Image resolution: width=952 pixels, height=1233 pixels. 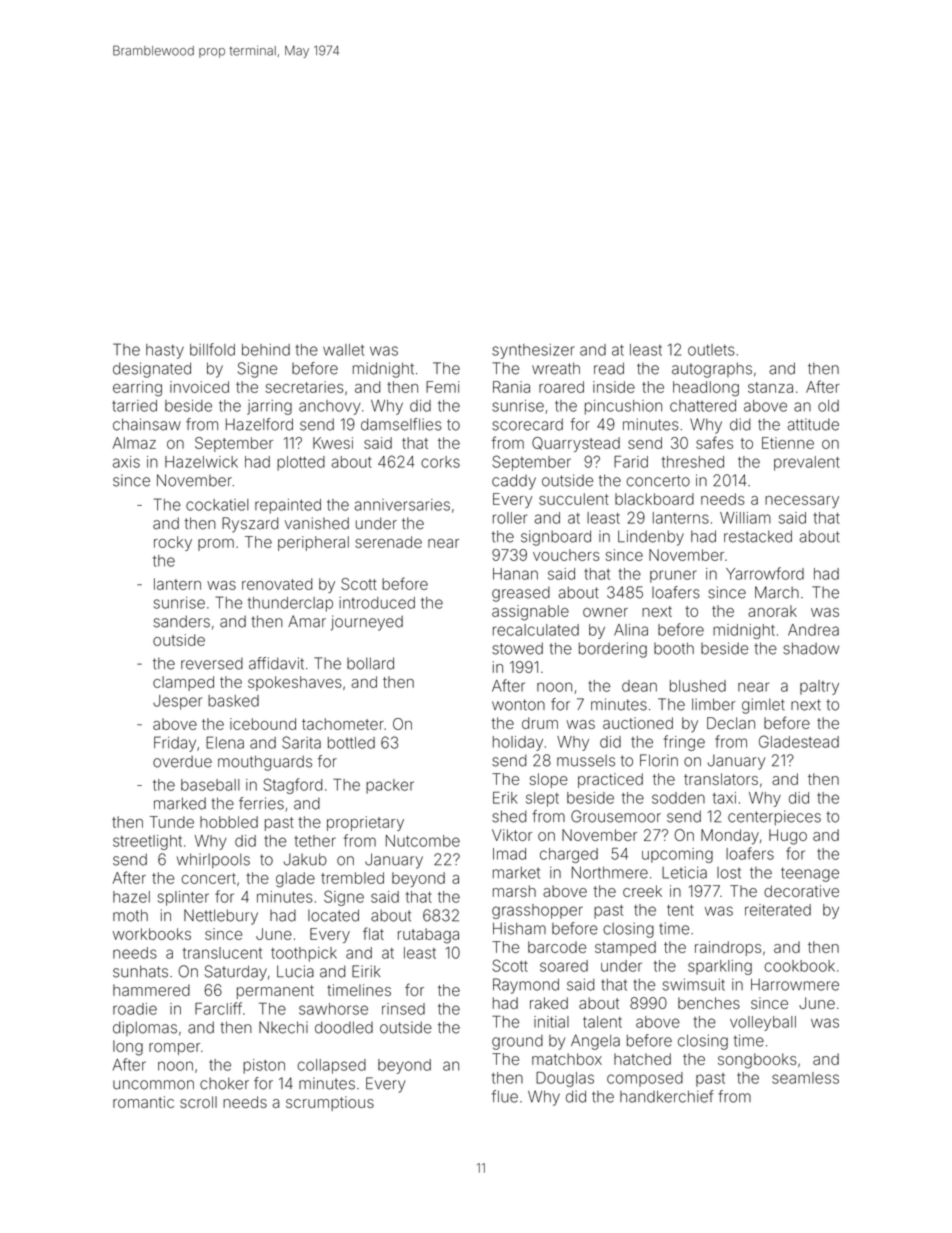 What do you see at coordinates (673, 576) in the page?
I see `pruner` at bounding box center [673, 576].
